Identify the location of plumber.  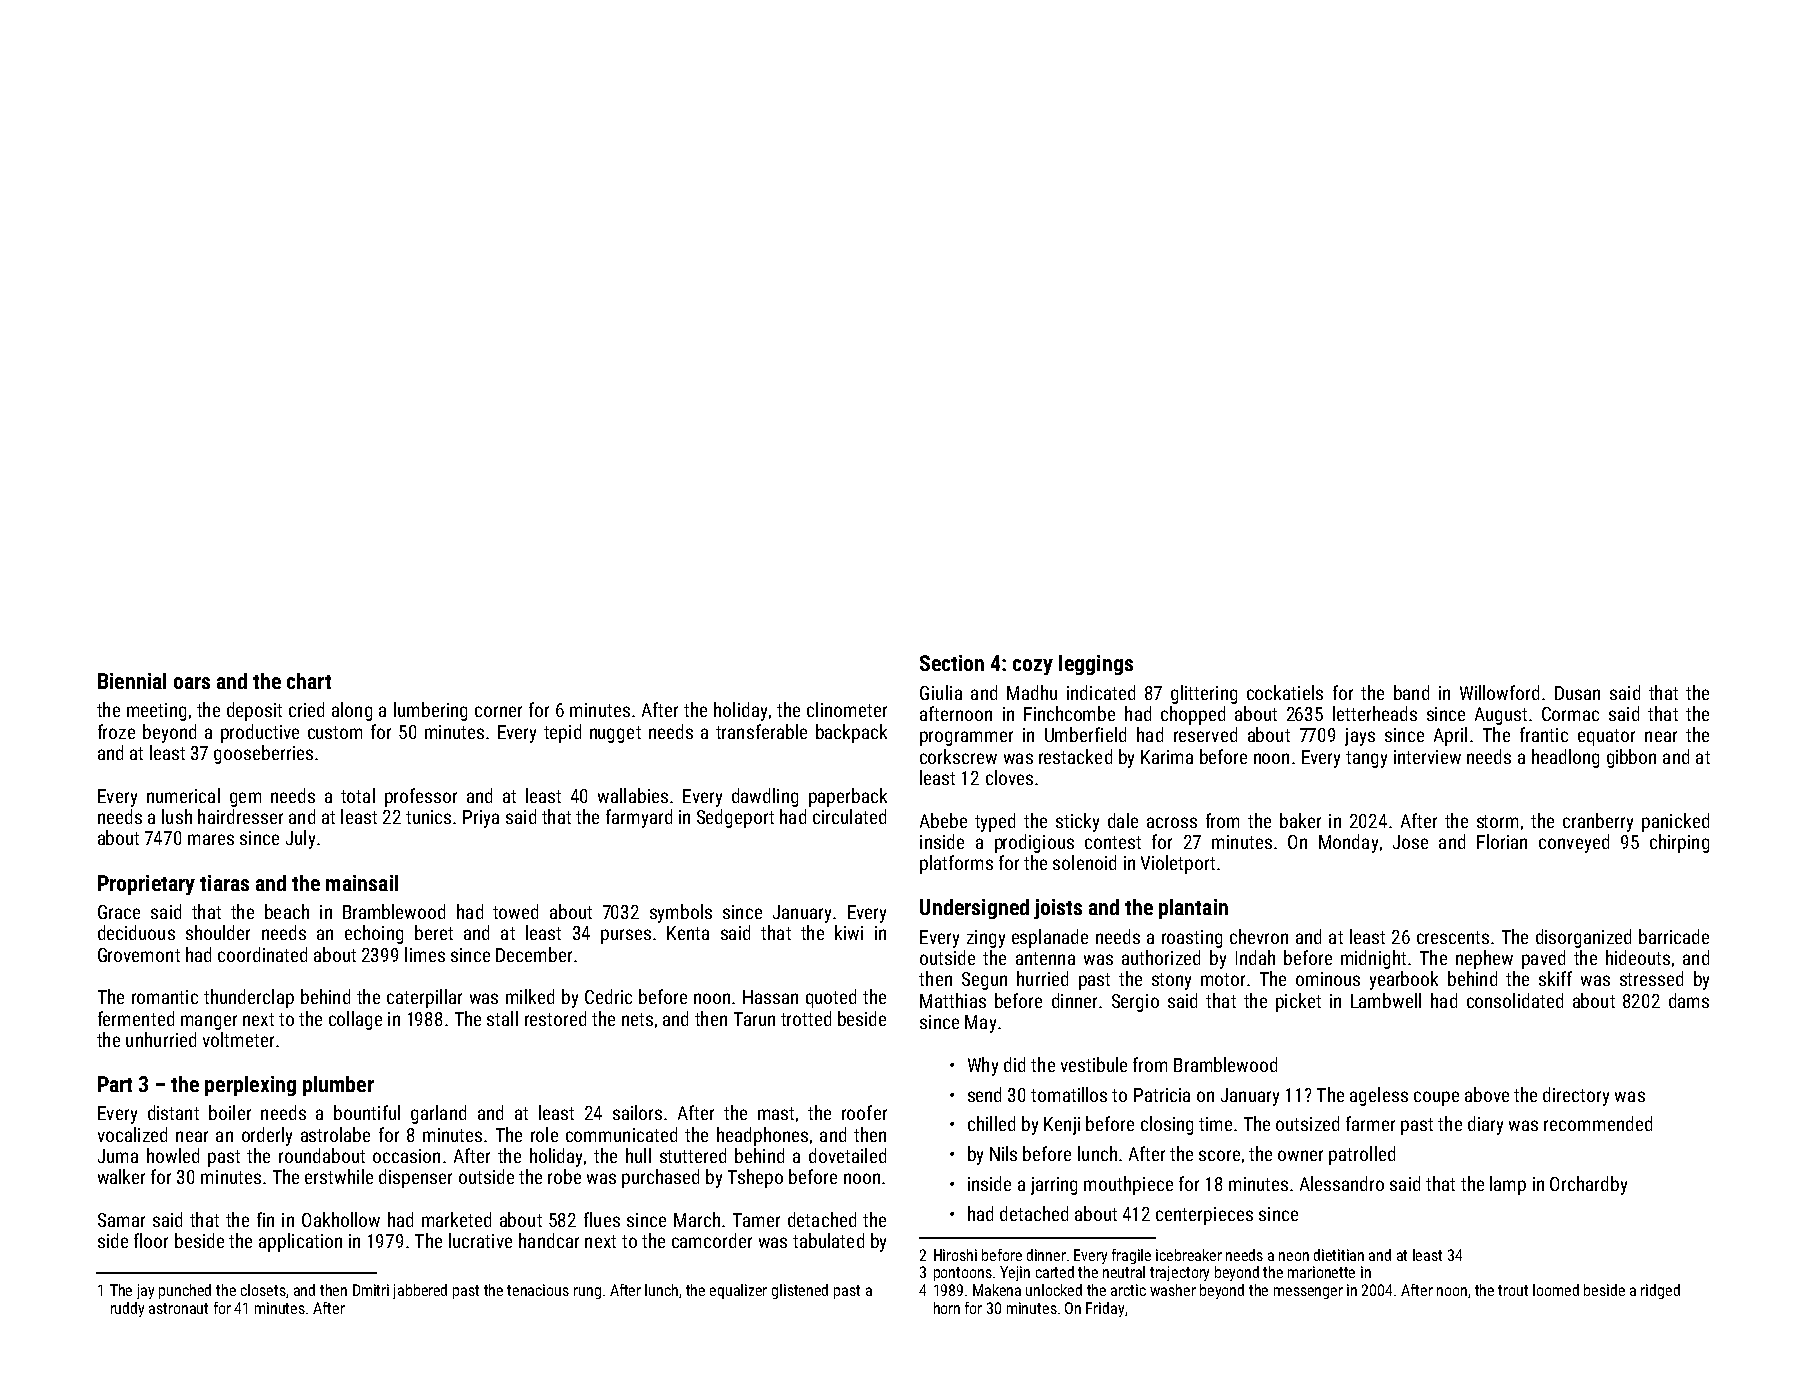
(338, 1086).
